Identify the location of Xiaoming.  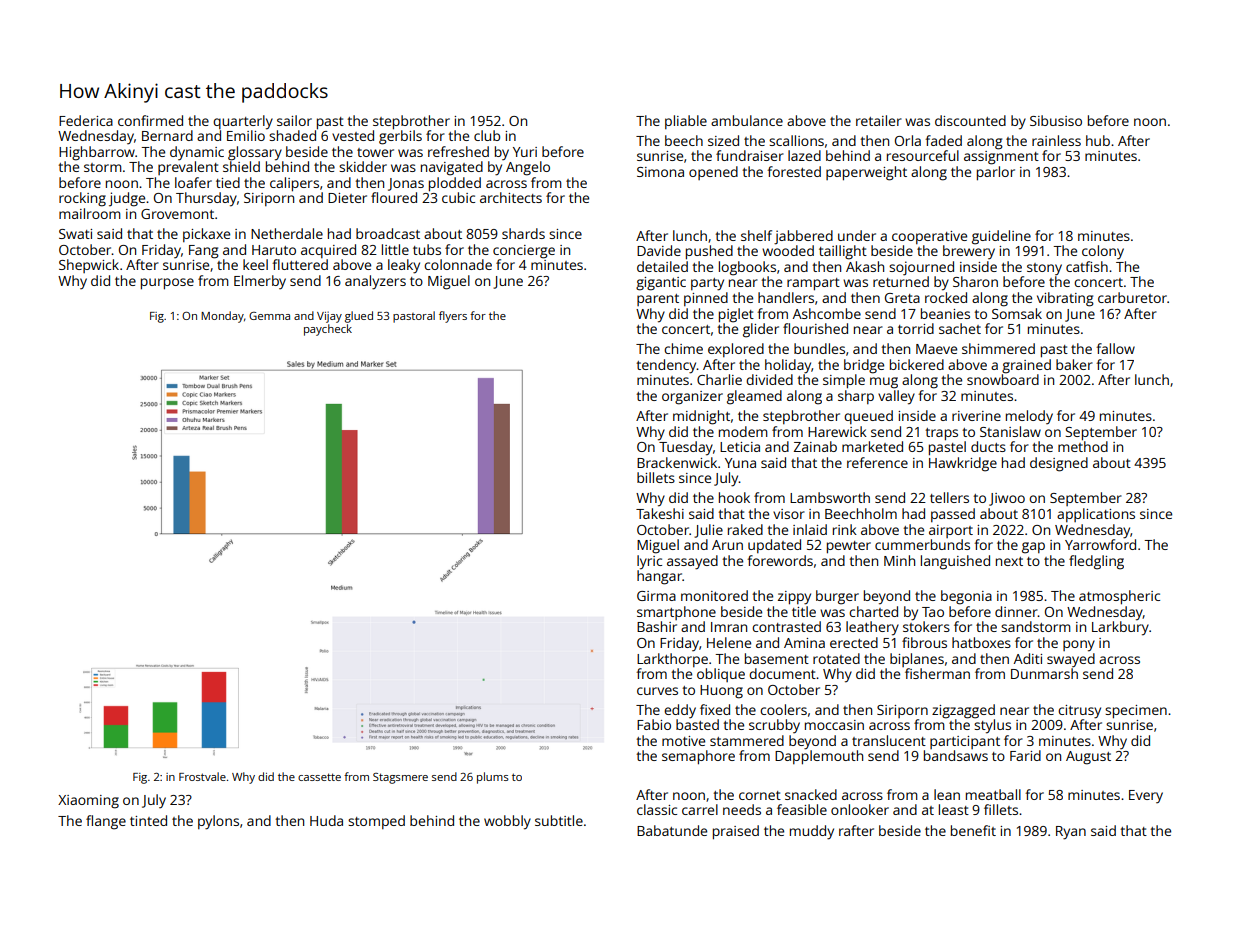
(88, 802).
